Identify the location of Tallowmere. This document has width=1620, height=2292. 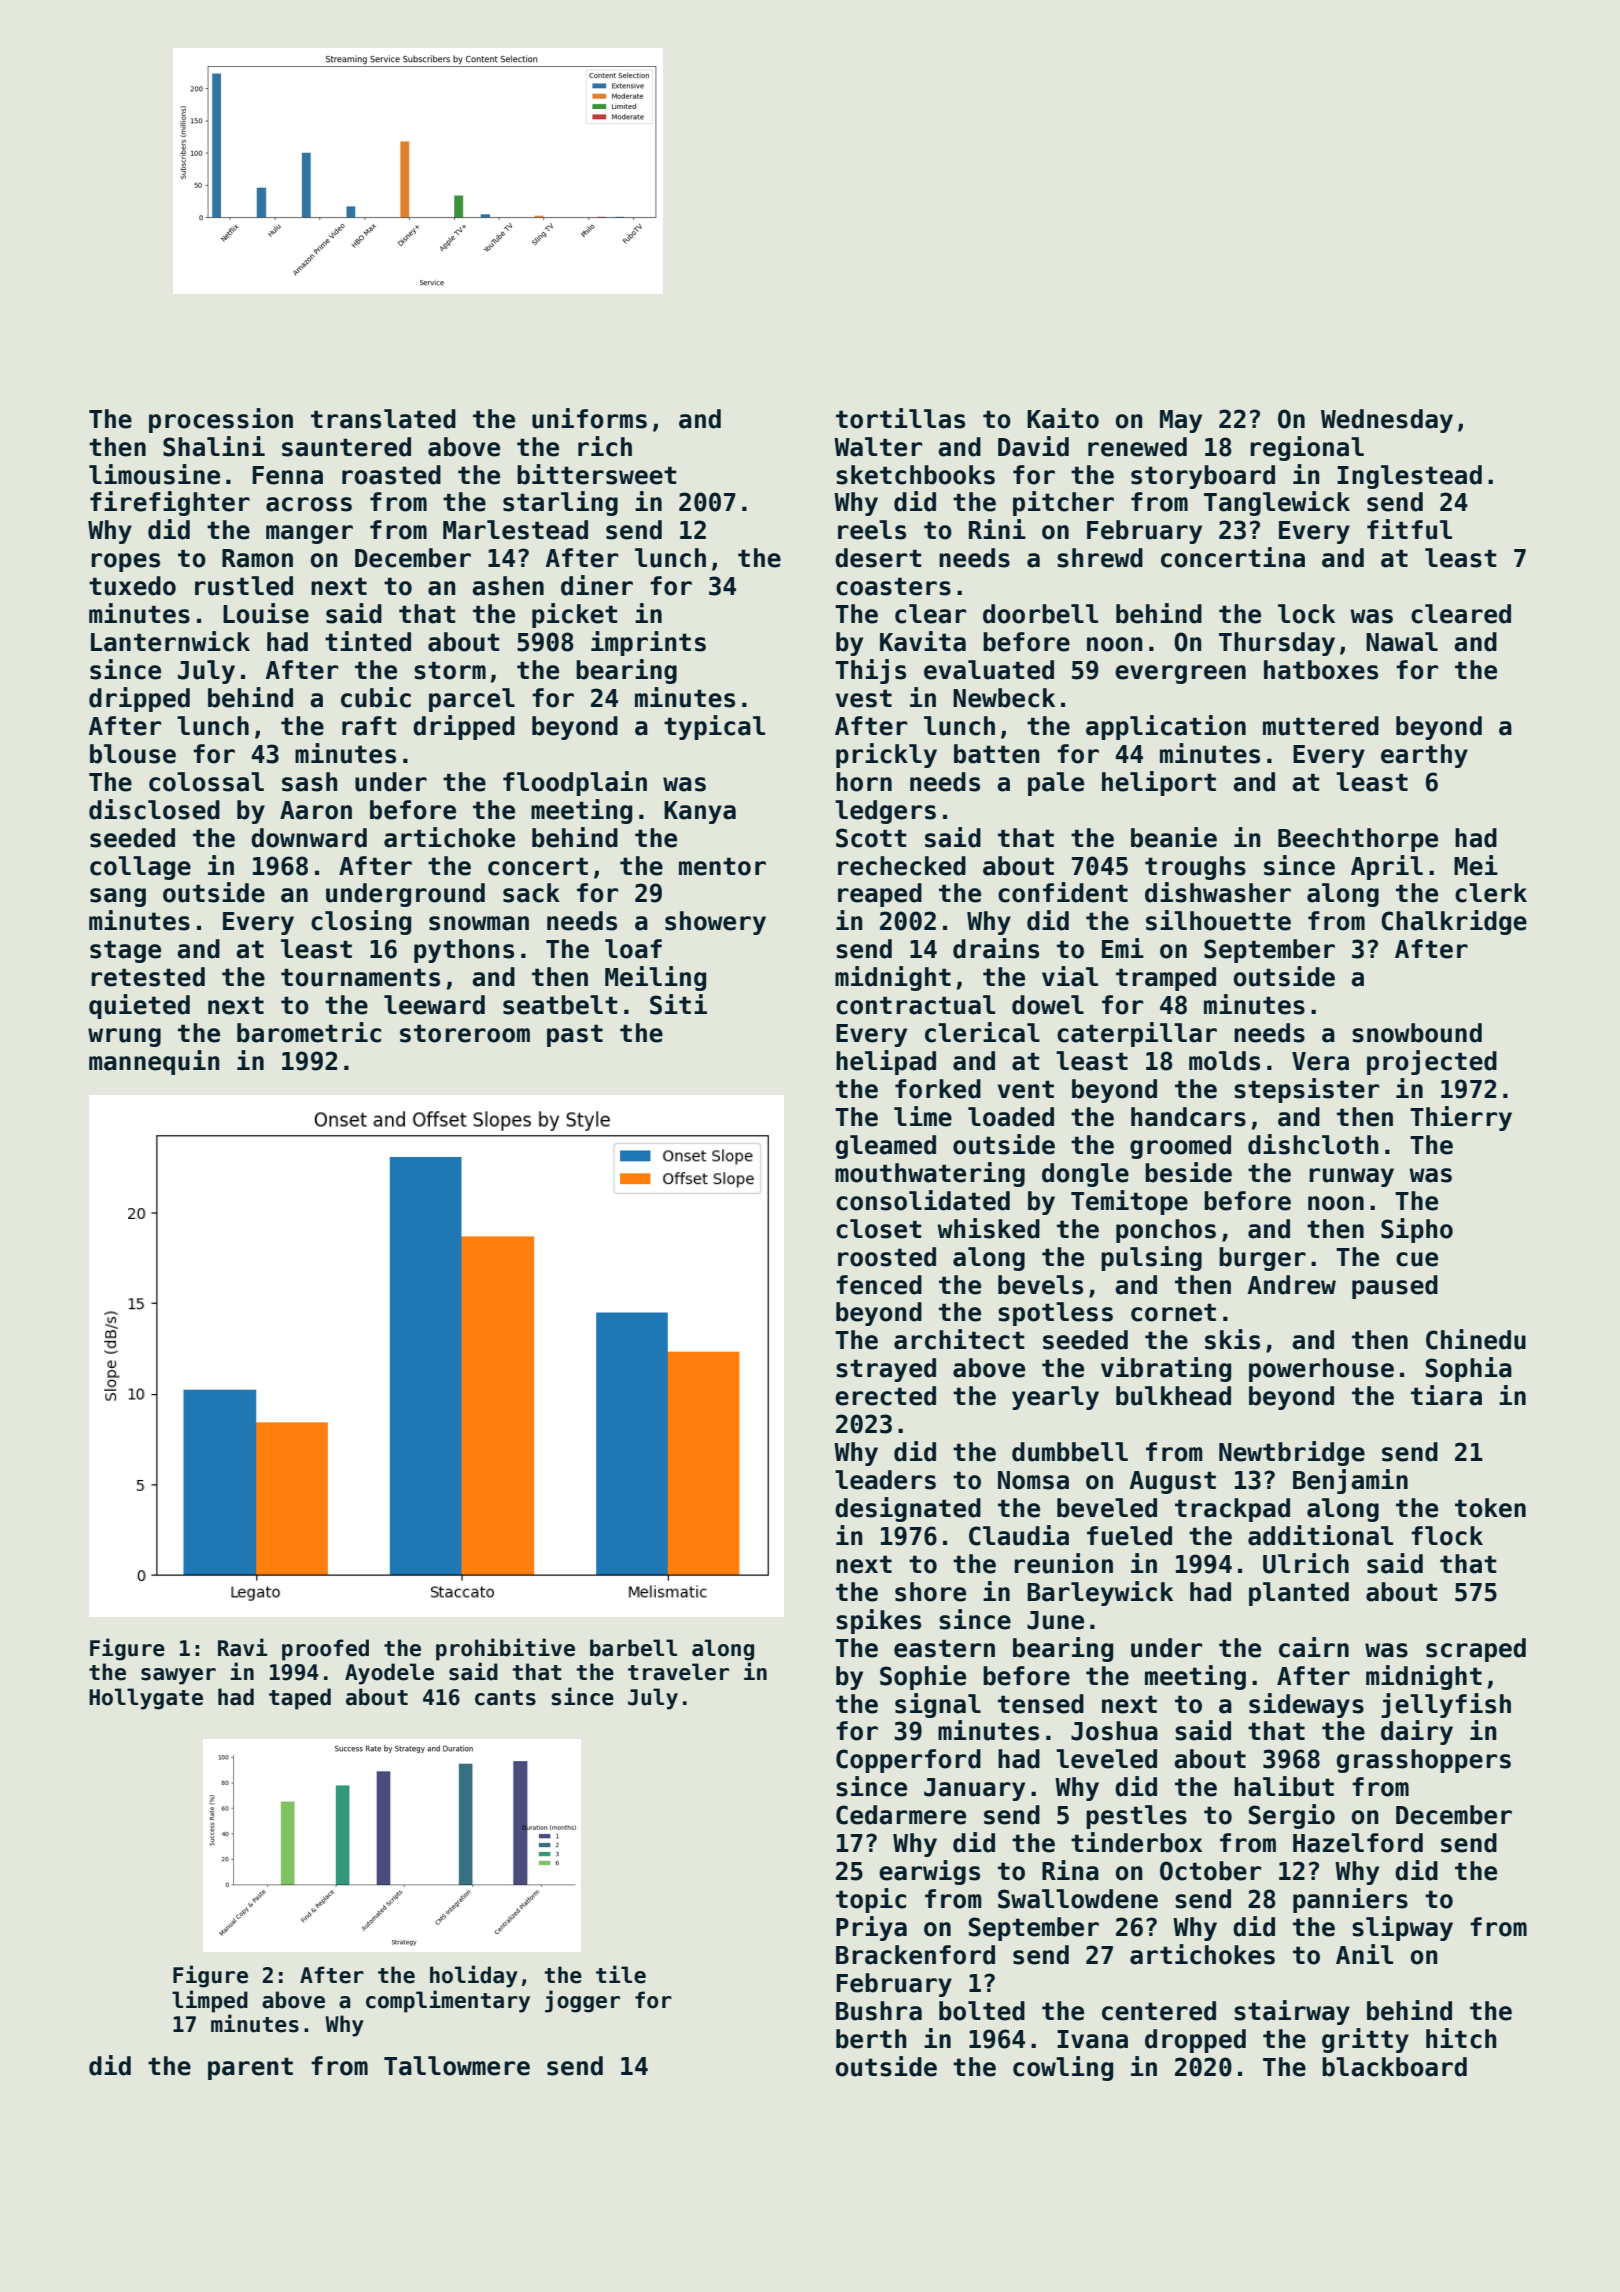
(457, 2066).
